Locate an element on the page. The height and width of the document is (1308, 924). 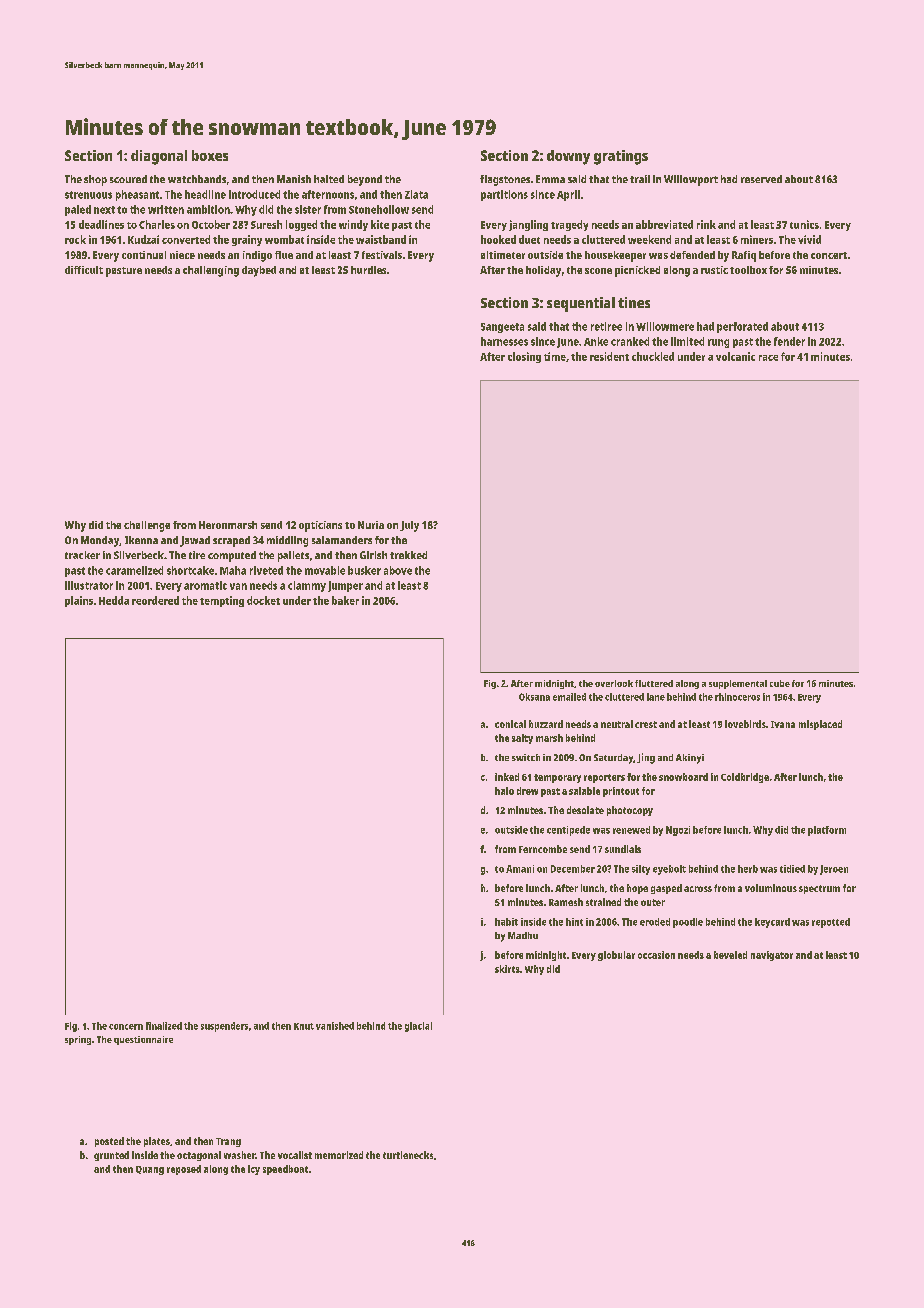
navigator is located at coordinates (772, 956).
